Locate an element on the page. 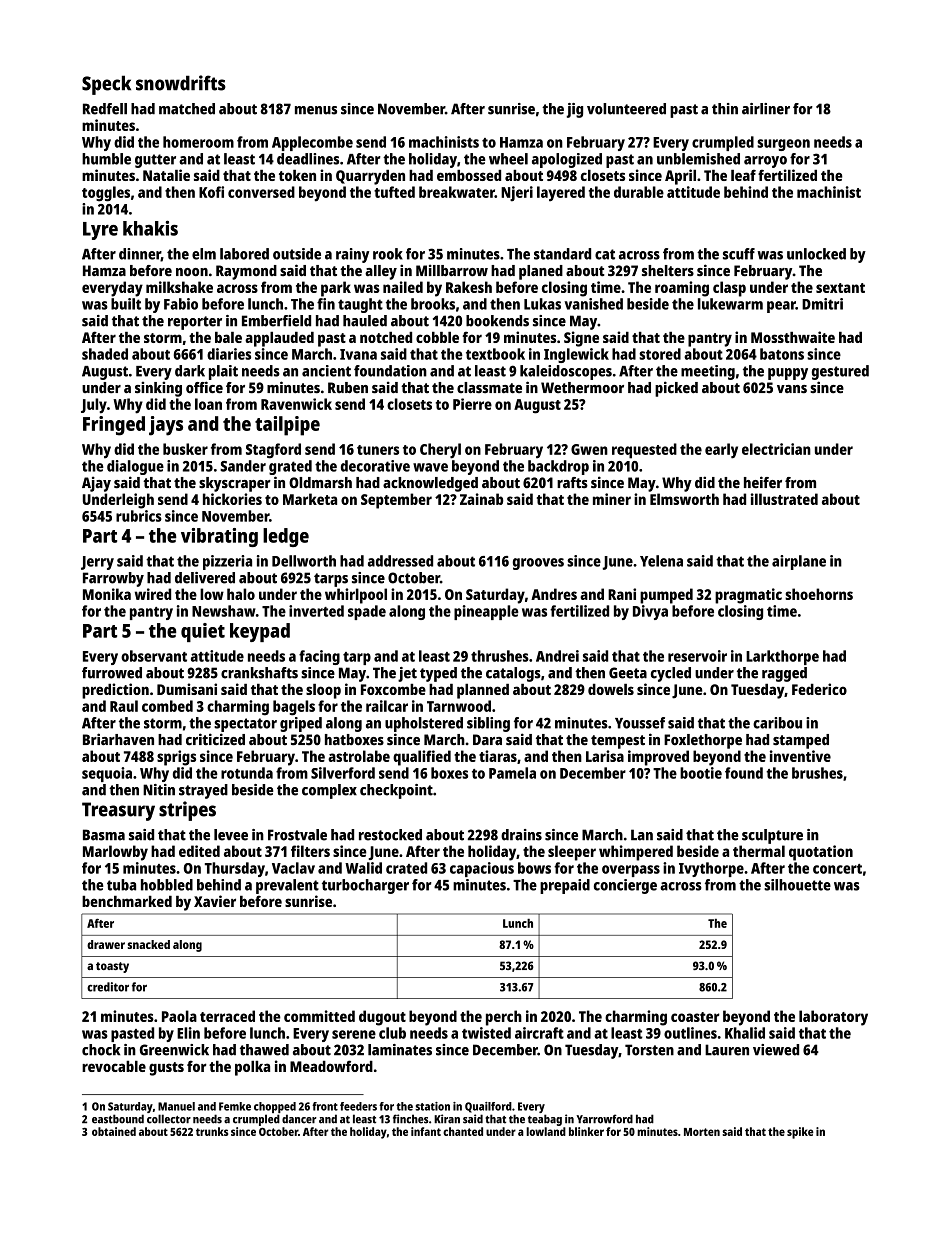 The image size is (952, 1233). spade is located at coordinates (367, 612).
